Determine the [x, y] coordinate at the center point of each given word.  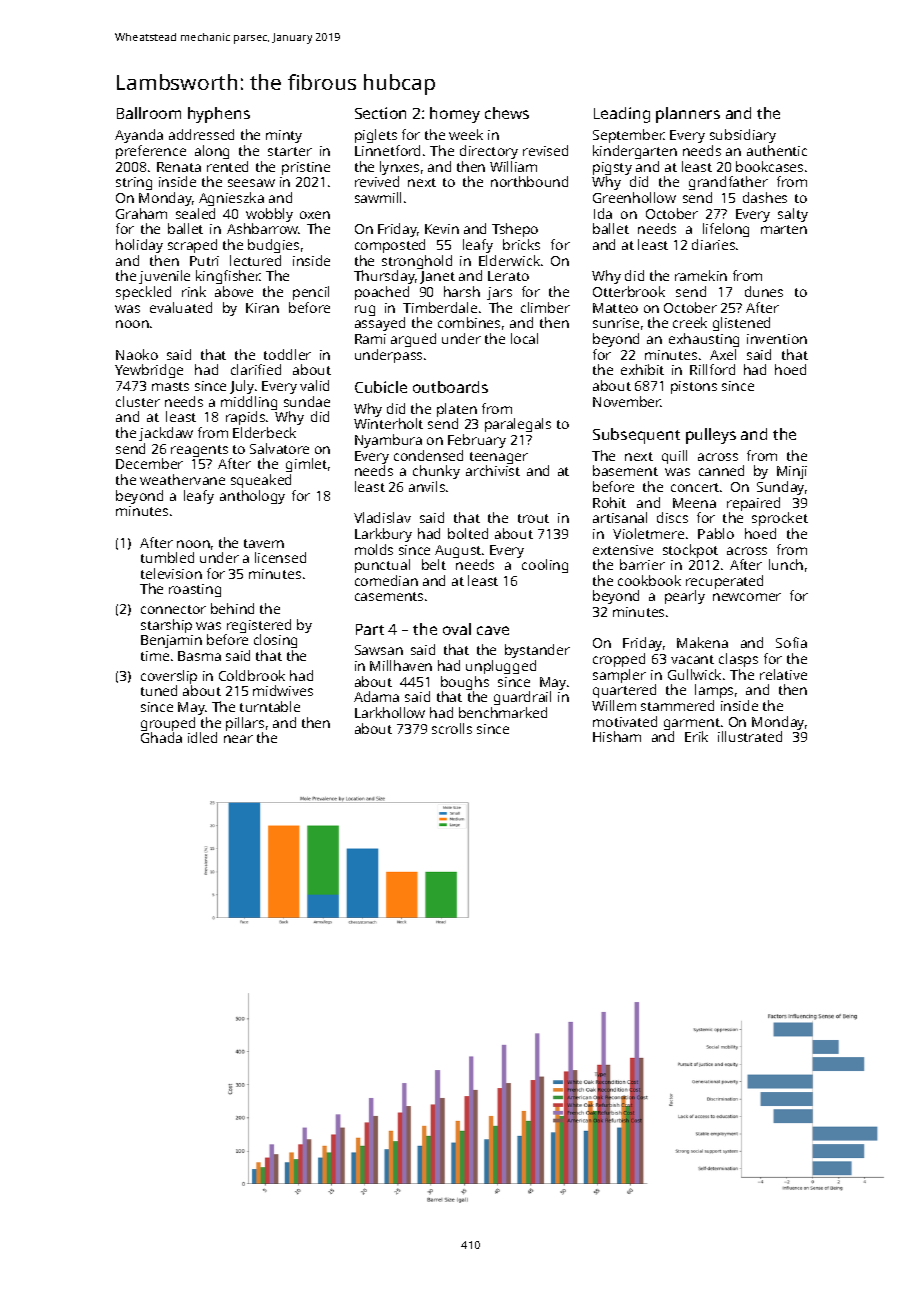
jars [499, 293]
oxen [315, 215]
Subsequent [636, 436]
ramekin [701, 275]
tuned [159, 690]
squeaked [261, 481]
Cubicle [381, 387]
